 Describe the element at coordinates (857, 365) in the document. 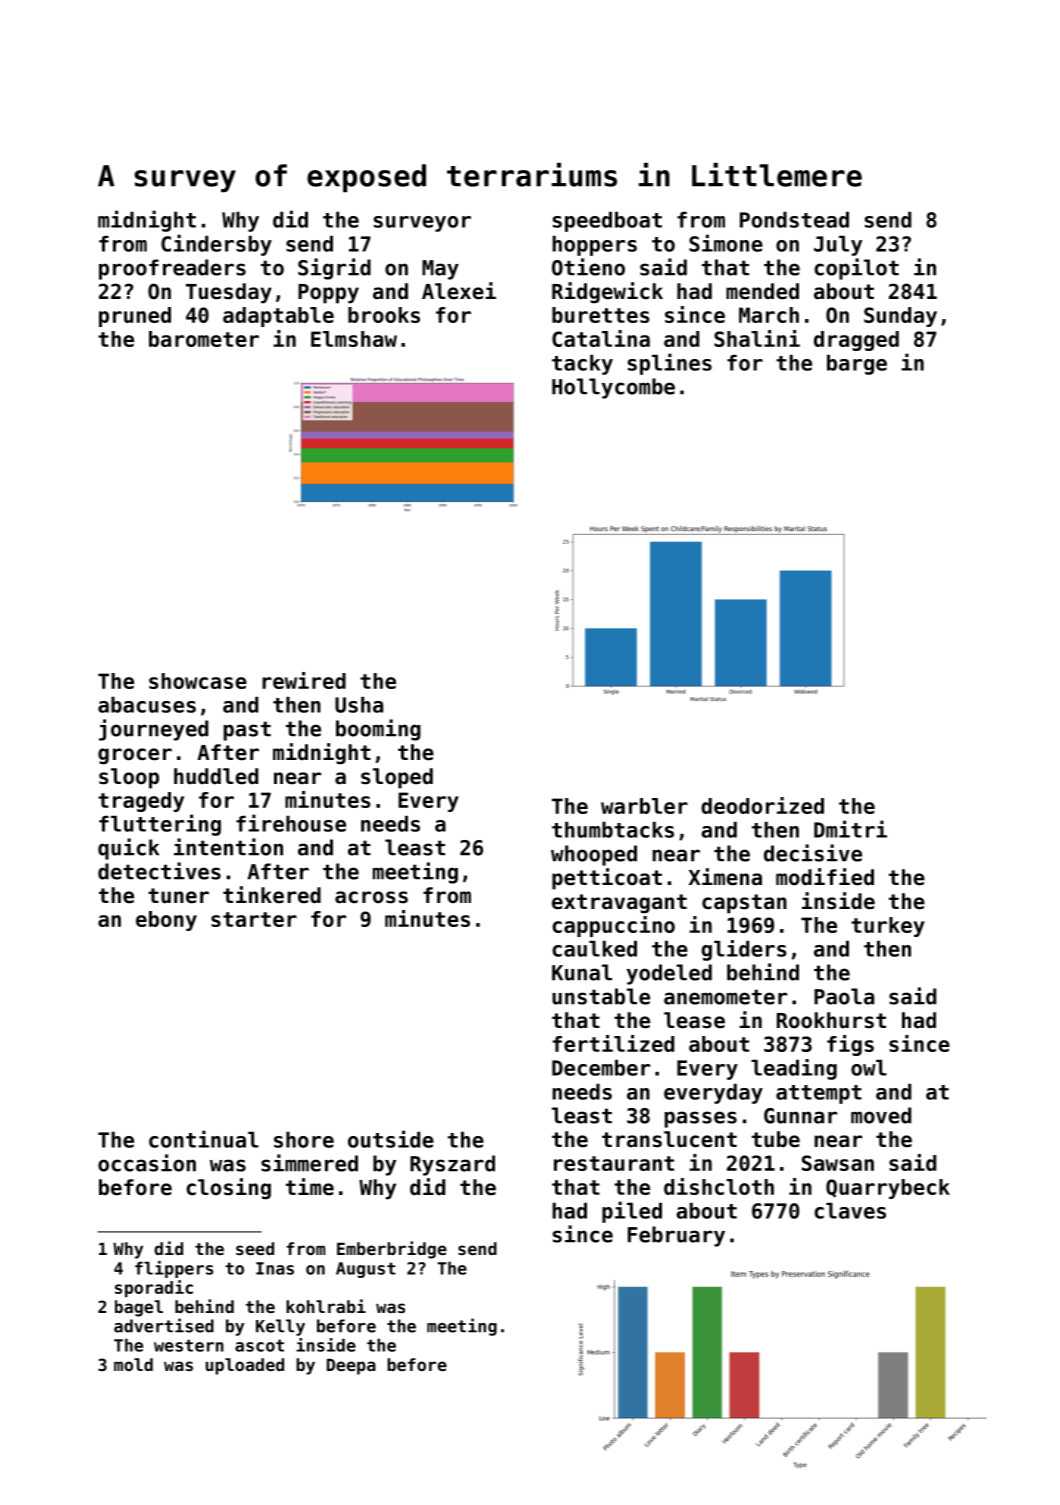

I see `barge` at that location.
